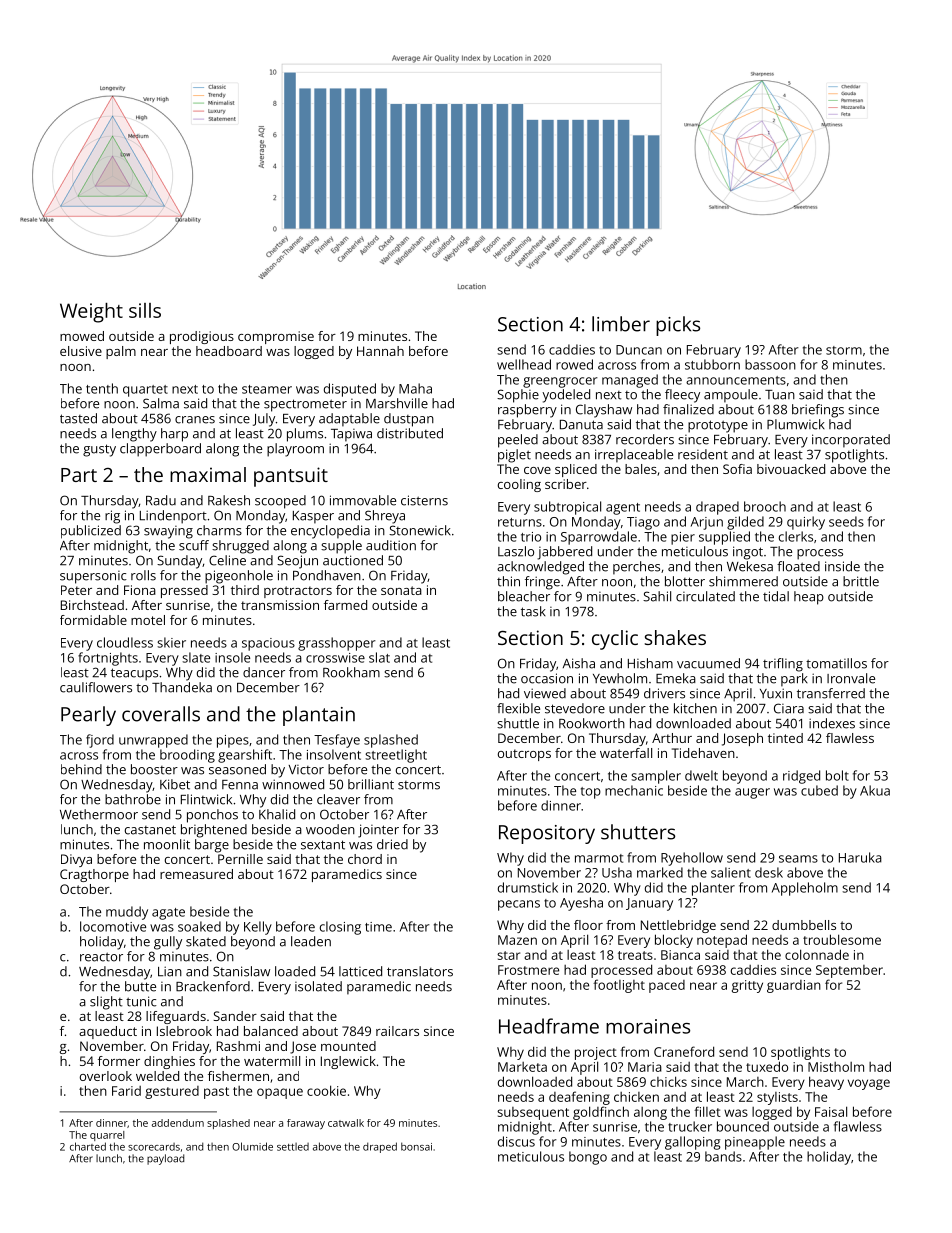 The height and width of the screenshot is (1233, 952). I want to click on sills, so click(145, 310).
